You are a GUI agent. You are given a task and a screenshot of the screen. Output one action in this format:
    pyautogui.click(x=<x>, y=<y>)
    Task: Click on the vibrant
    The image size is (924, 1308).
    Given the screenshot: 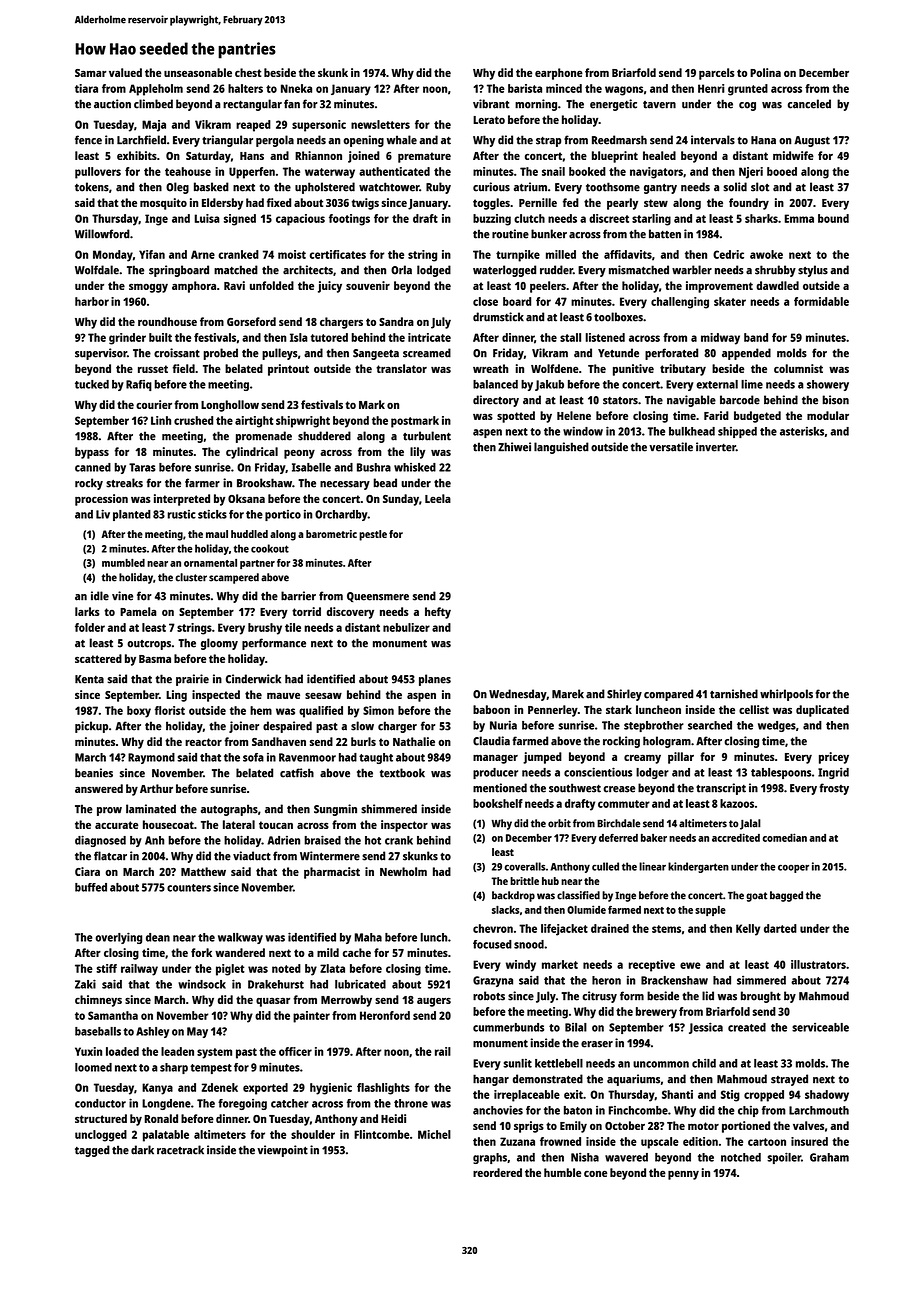 What is the action you would take?
    pyautogui.click(x=491, y=104)
